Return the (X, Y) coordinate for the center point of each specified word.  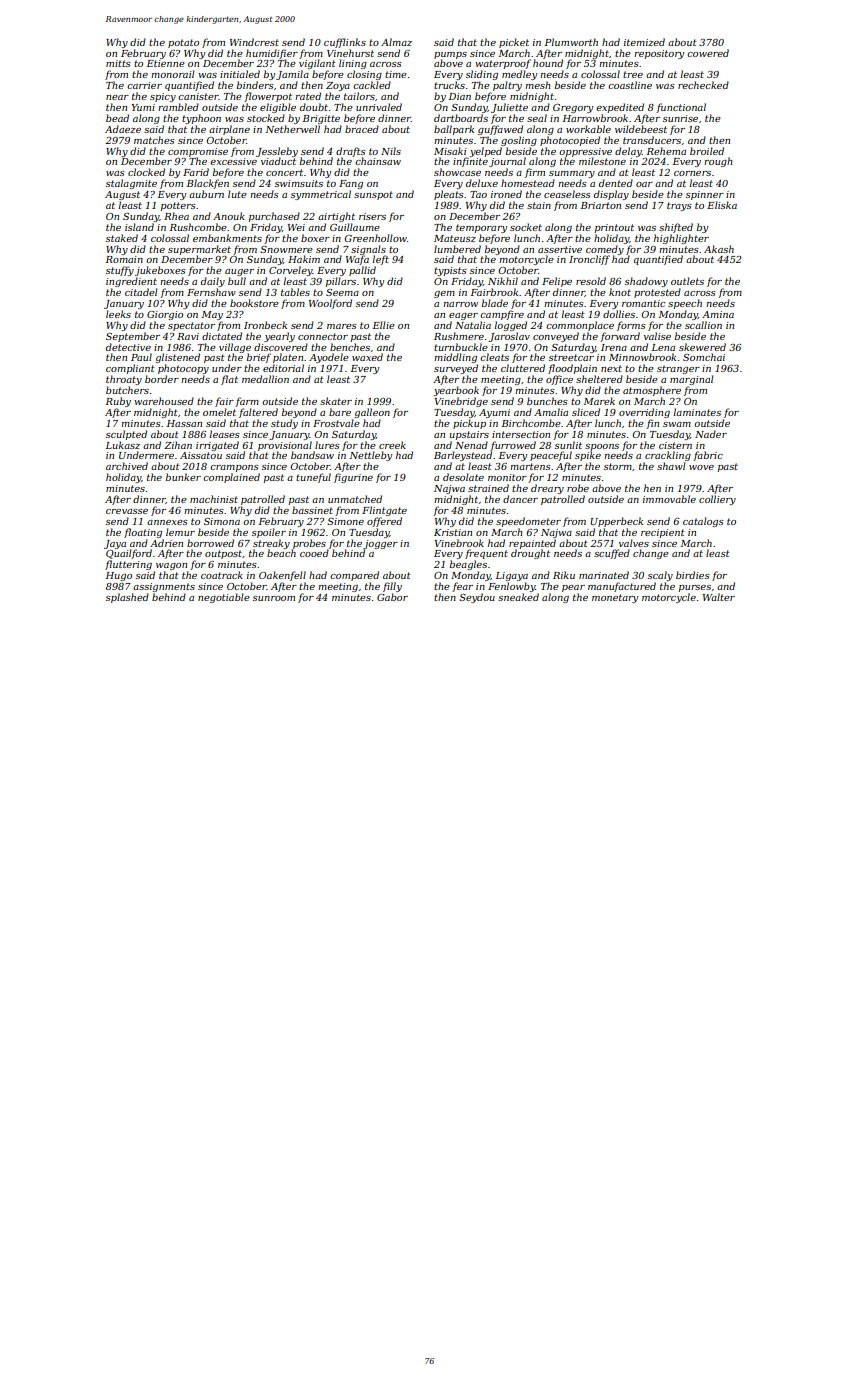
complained (231, 478)
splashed (127, 598)
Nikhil (503, 281)
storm (618, 466)
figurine (353, 478)
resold (591, 281)
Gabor (392, 597)
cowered (708, 53)
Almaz (396, 42)
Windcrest (254, 42)
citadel (141, 292)
